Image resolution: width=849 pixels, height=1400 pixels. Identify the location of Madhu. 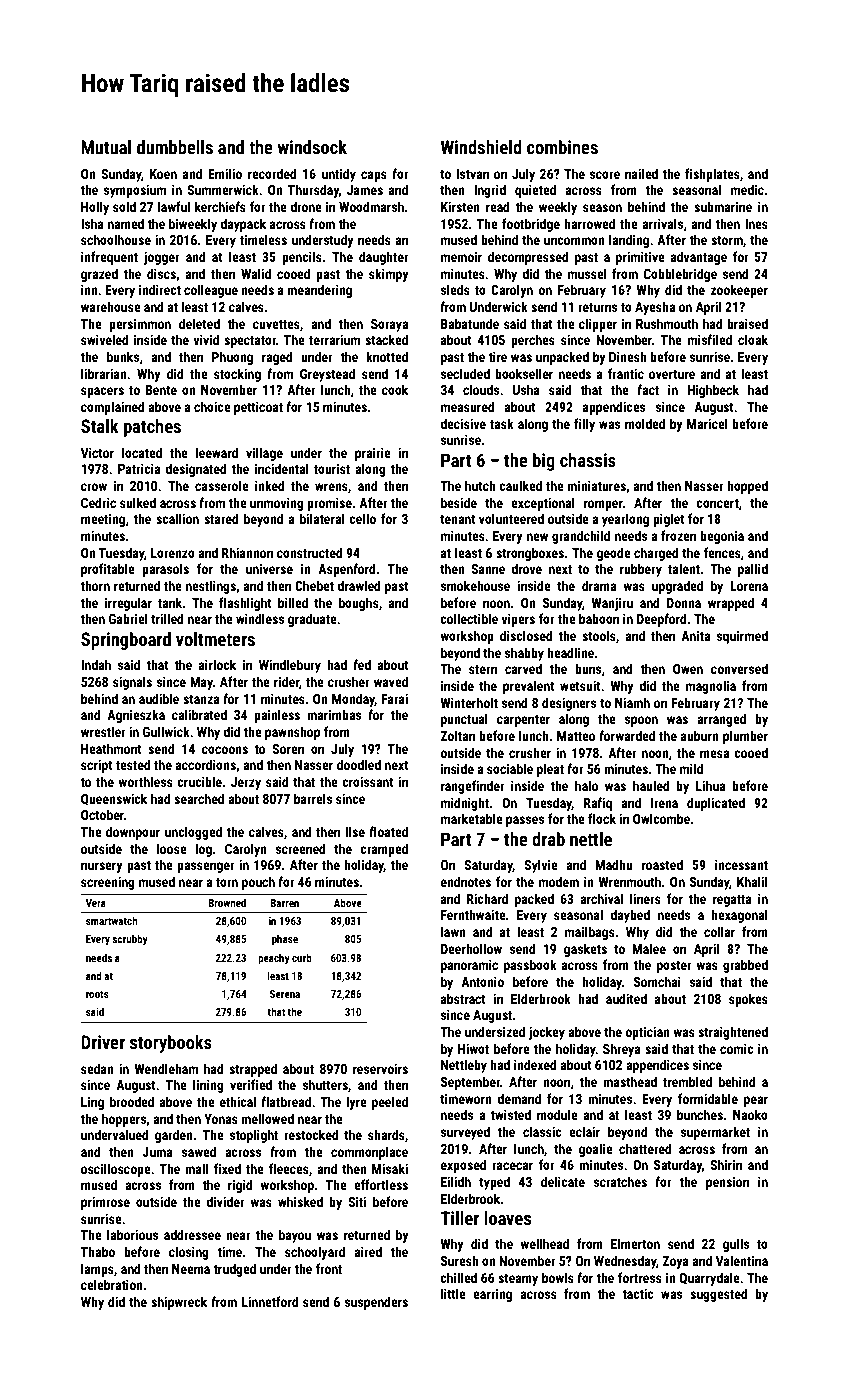
(614, 864).
